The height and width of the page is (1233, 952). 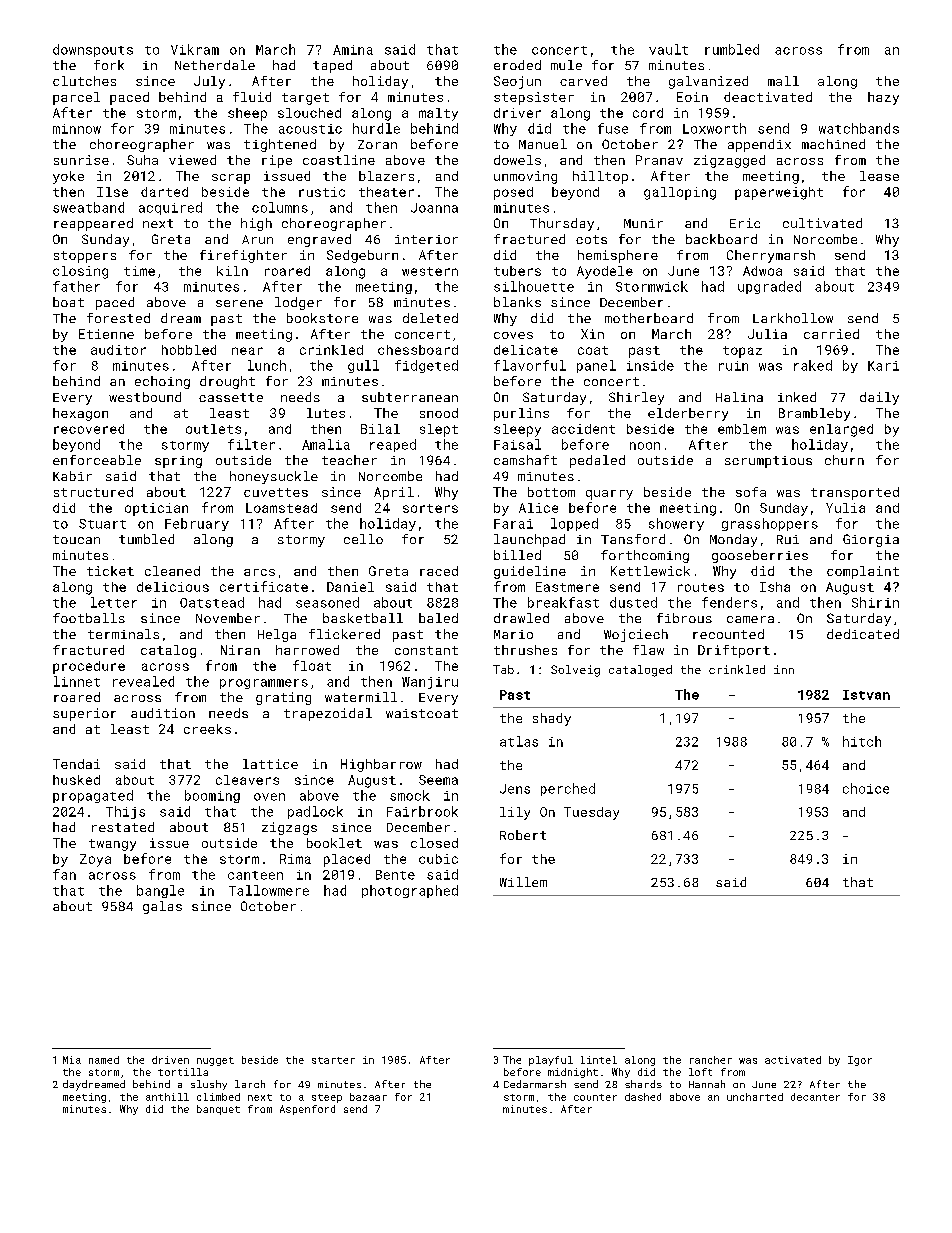 I want to click on lease, so click(x=879, y=176).
